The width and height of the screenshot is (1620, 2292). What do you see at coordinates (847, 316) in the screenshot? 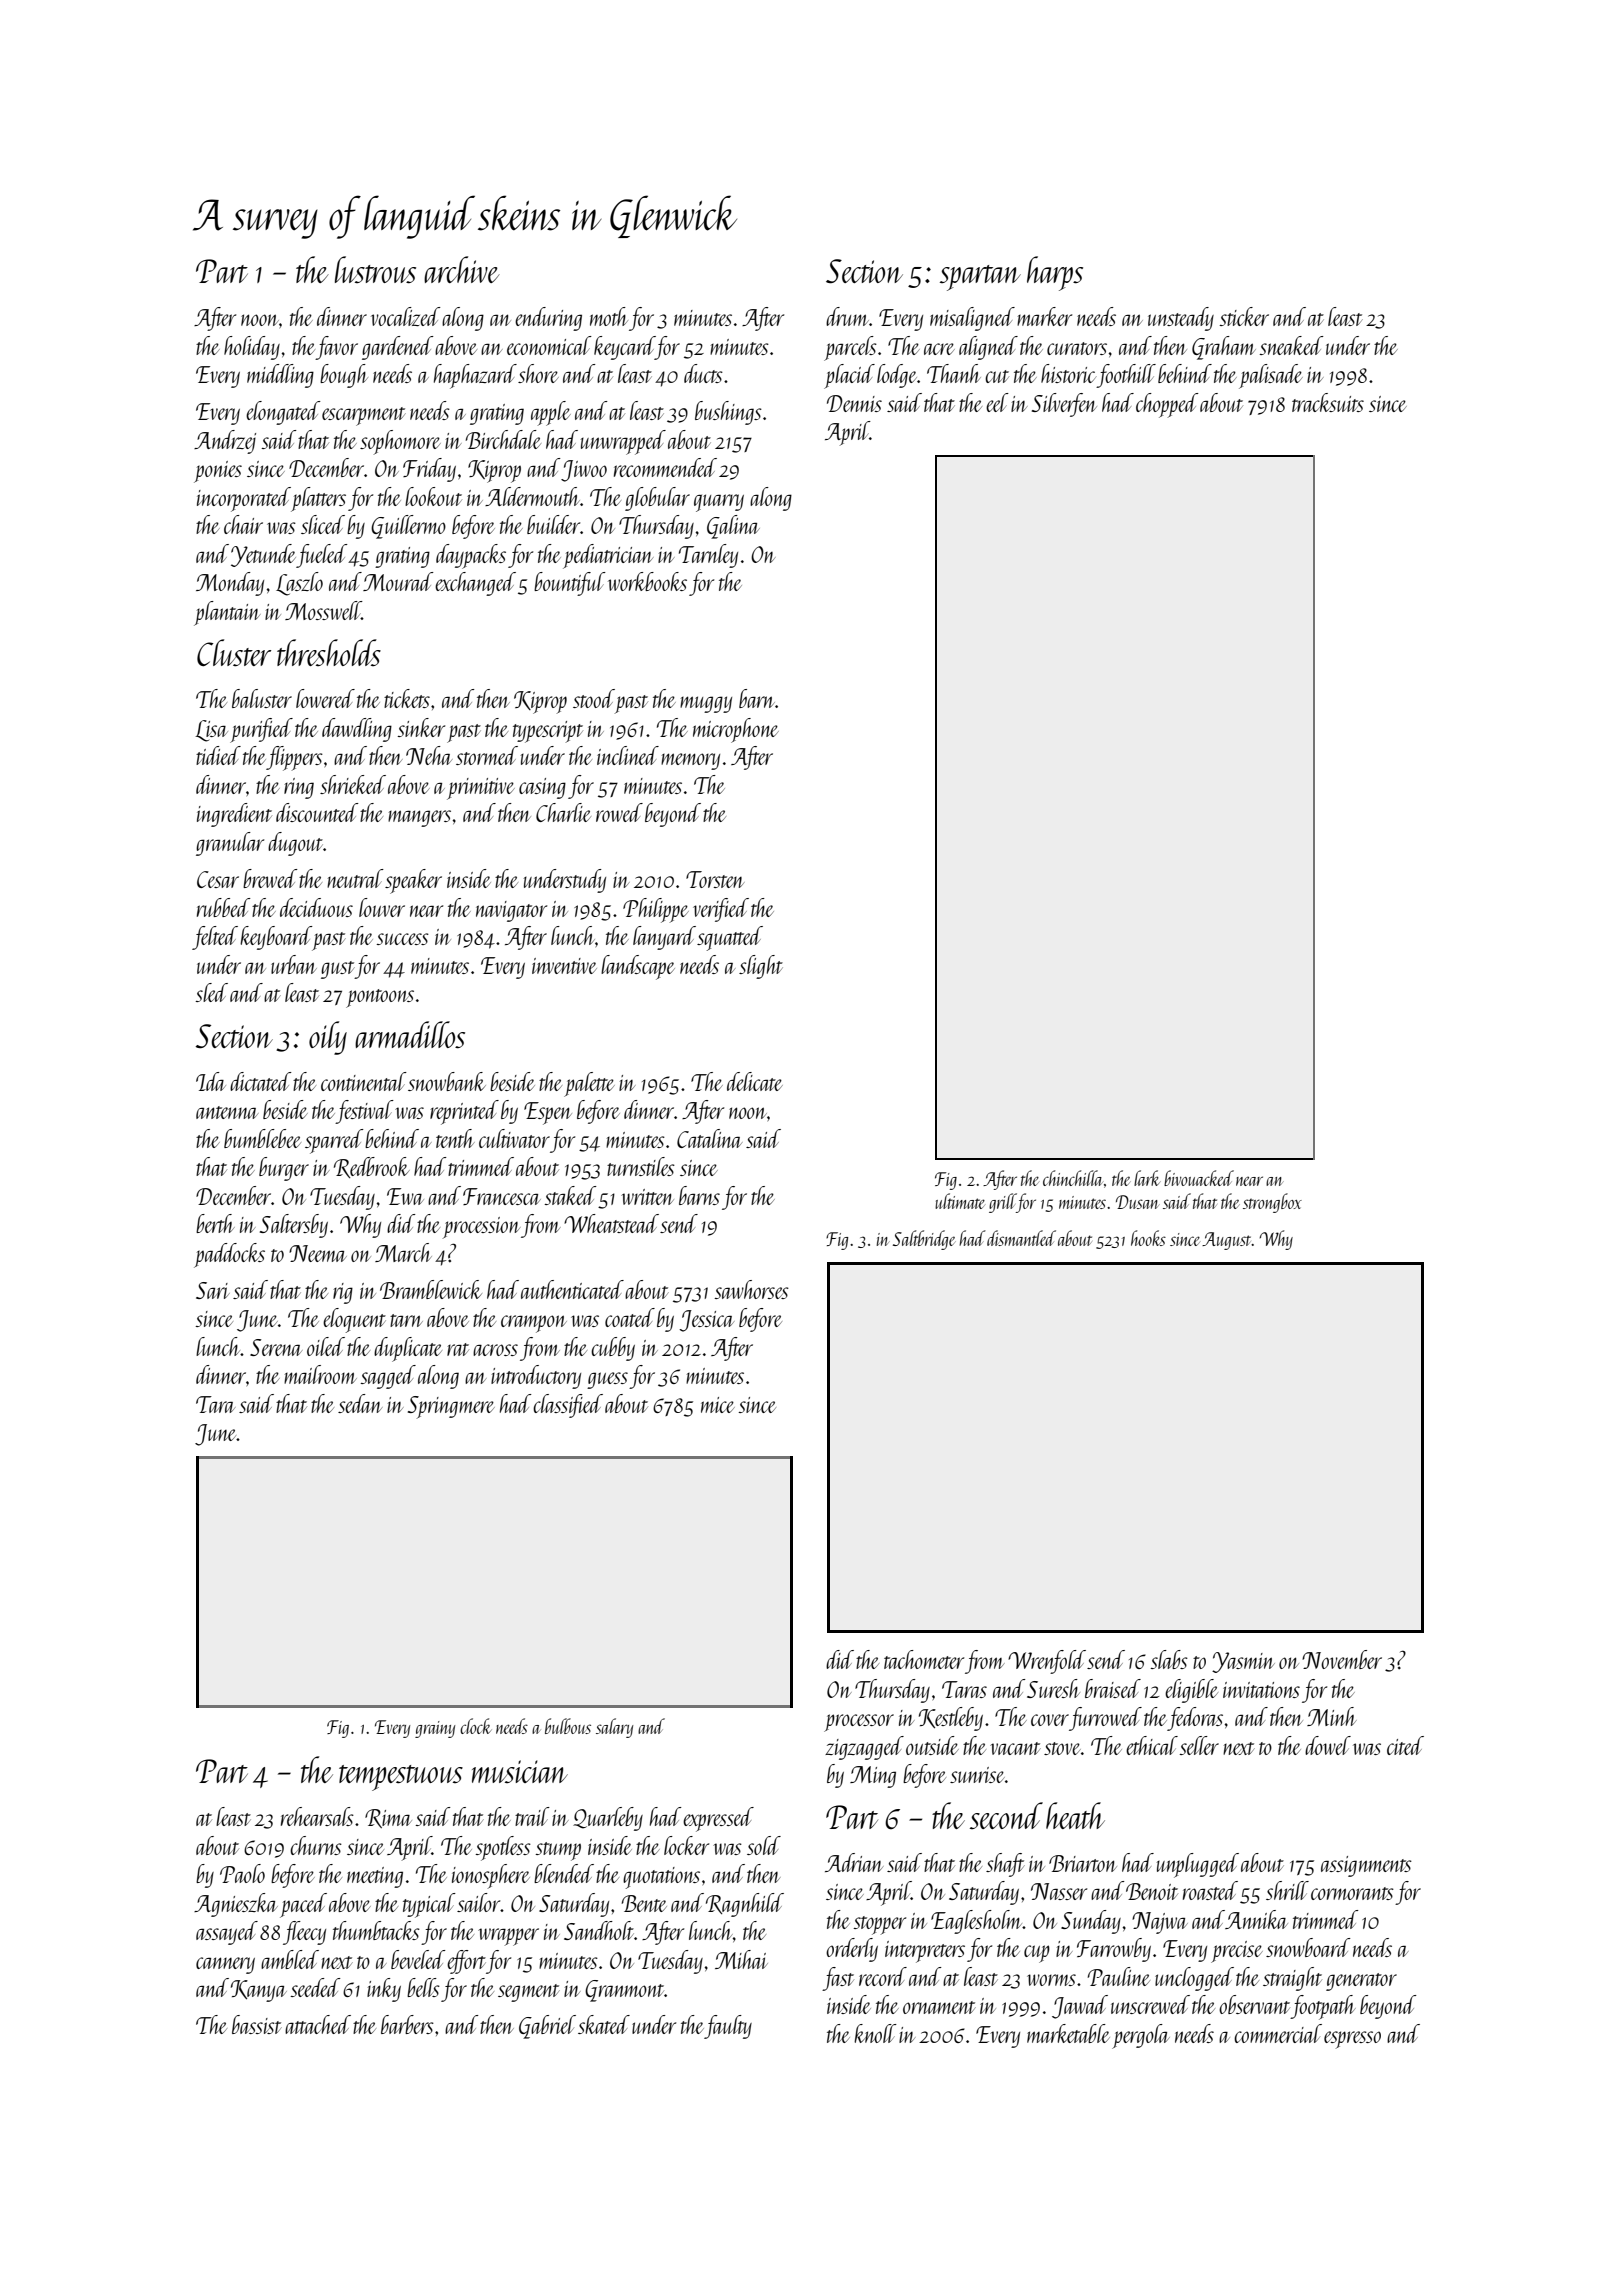
I see `drum` at bounding box center [847, 316].
